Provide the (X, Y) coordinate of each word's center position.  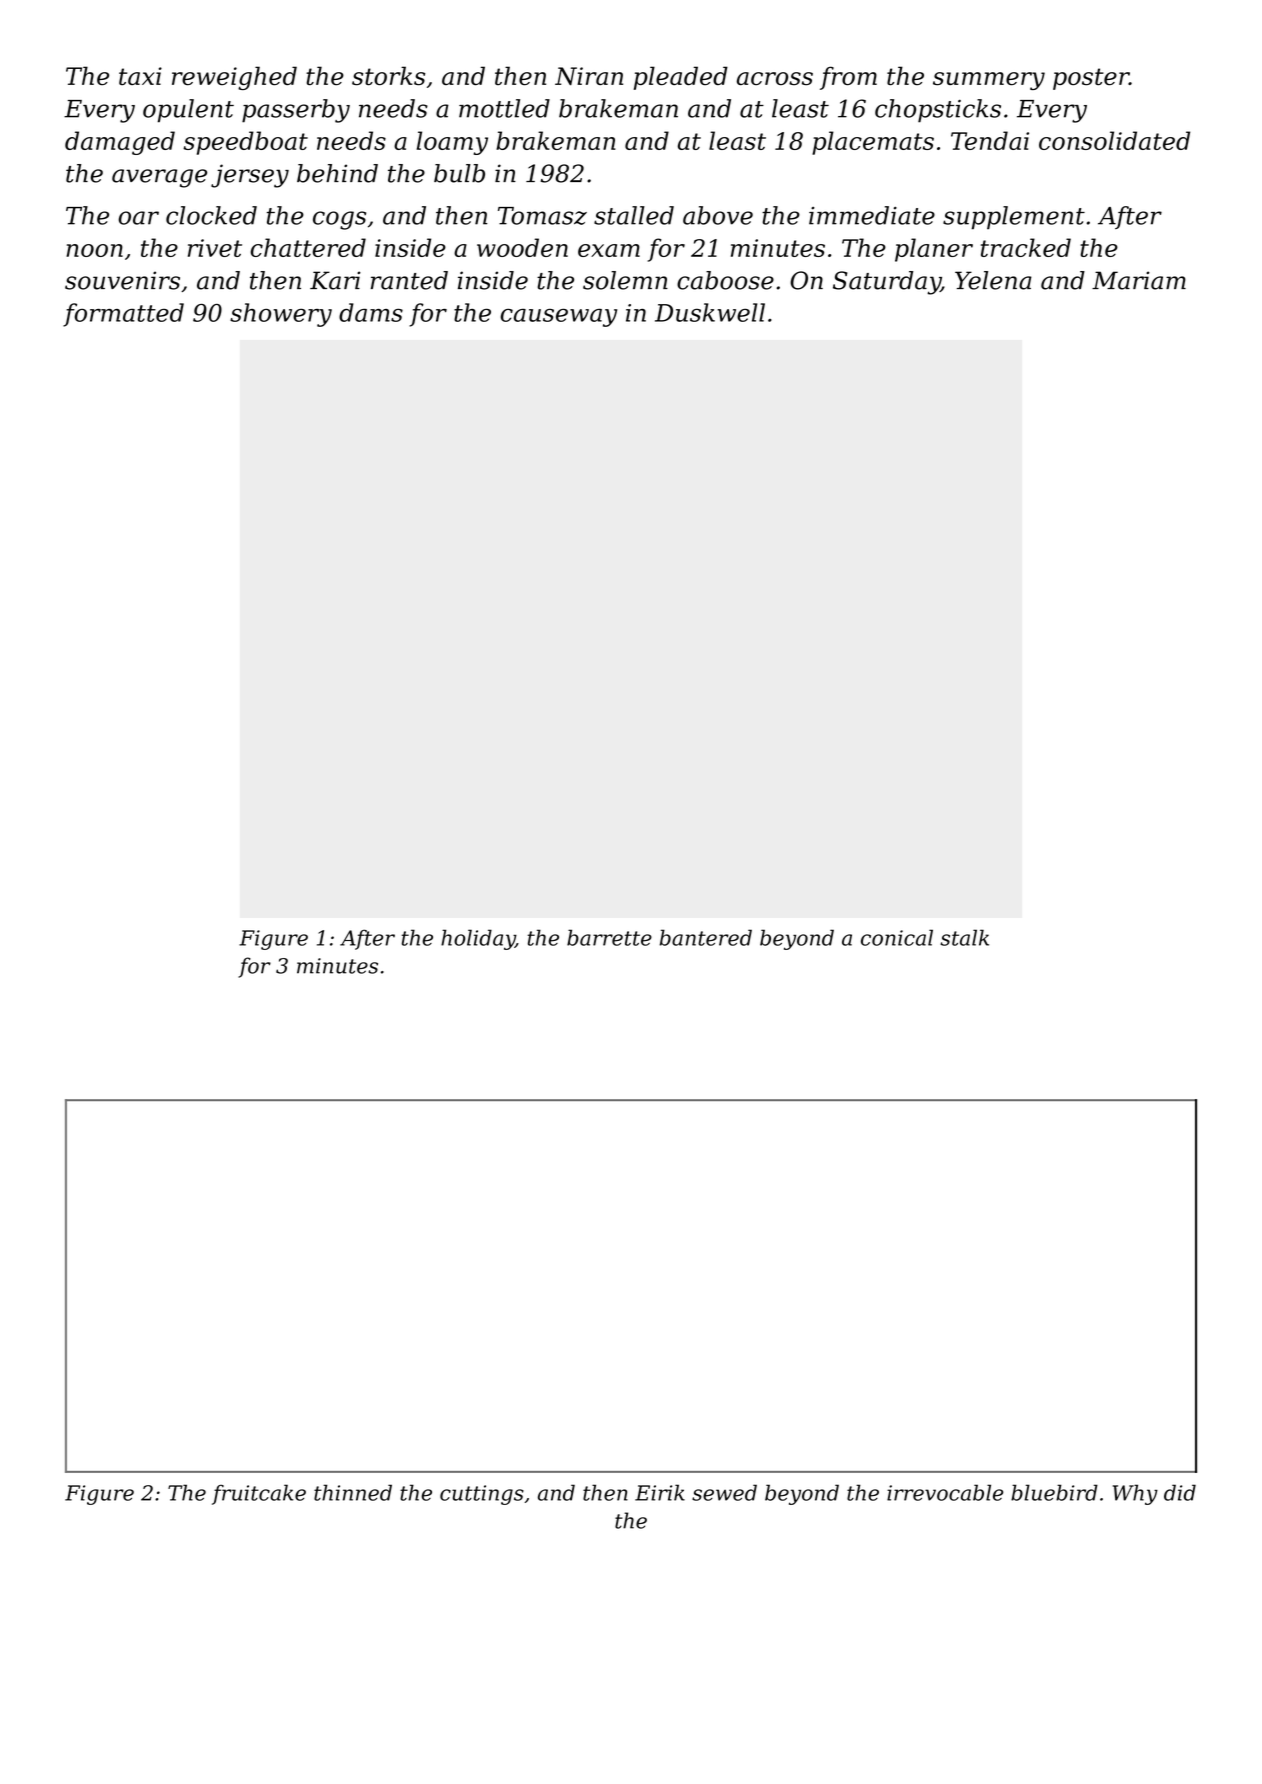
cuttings (482, 1495)
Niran (589, 76)
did (1180, 1492)
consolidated (1114, 140)
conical (897, 937)
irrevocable (945, 1492)
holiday (478, 939)
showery (281, 315)
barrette (609, 937)
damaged (120, 143)
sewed (724, 1492)
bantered (706, 937)
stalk (964, 937)
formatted (123, 315)
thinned (353, 1492)
